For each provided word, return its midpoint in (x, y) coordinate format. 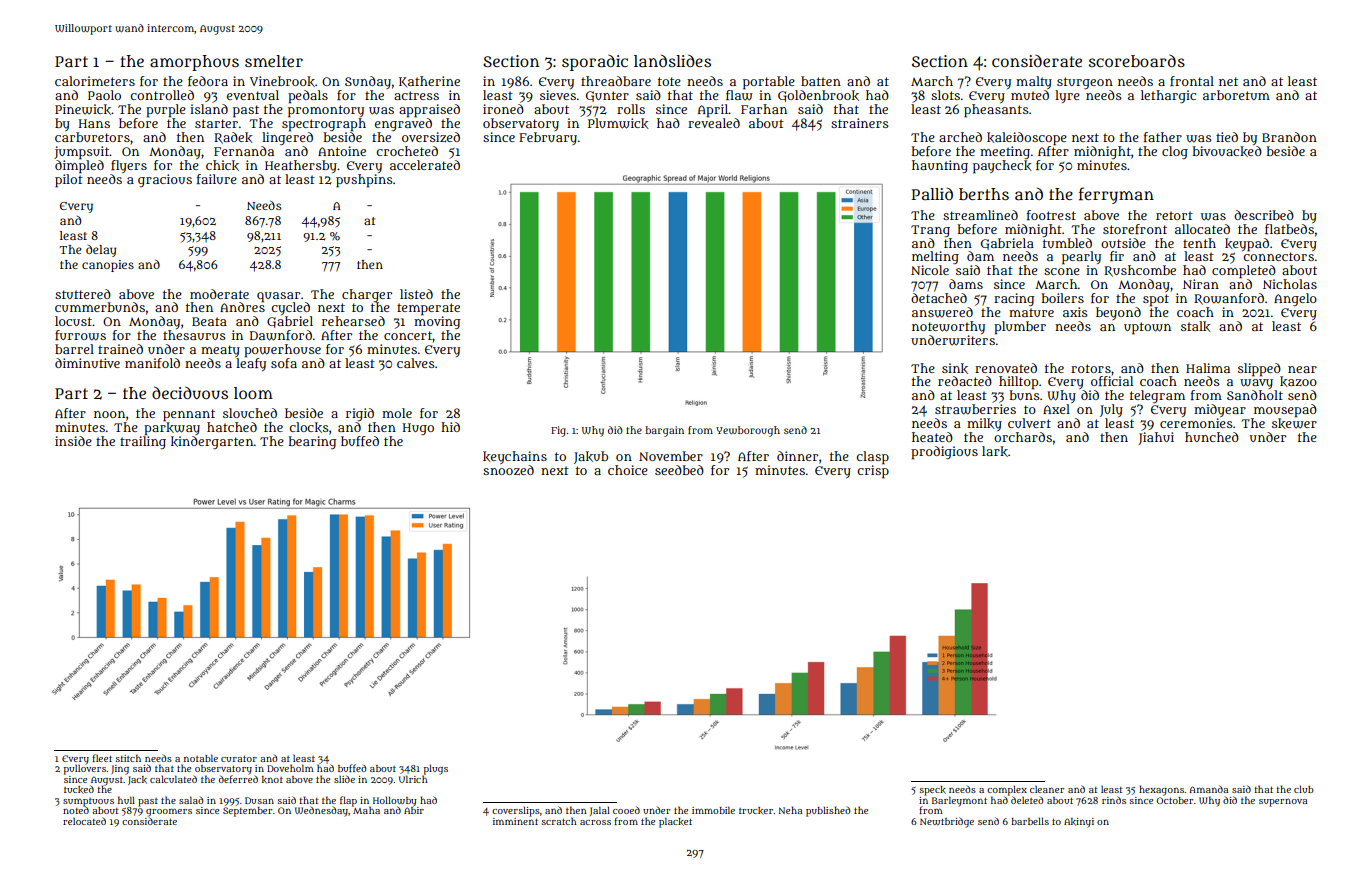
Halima (1208, 368)
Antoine (342, 151)
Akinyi (1079, 823)
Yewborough (748, 431)
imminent (515, 821)
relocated (84, 821)
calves (416, 363)
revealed (714, 123)
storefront (1135, 229)
